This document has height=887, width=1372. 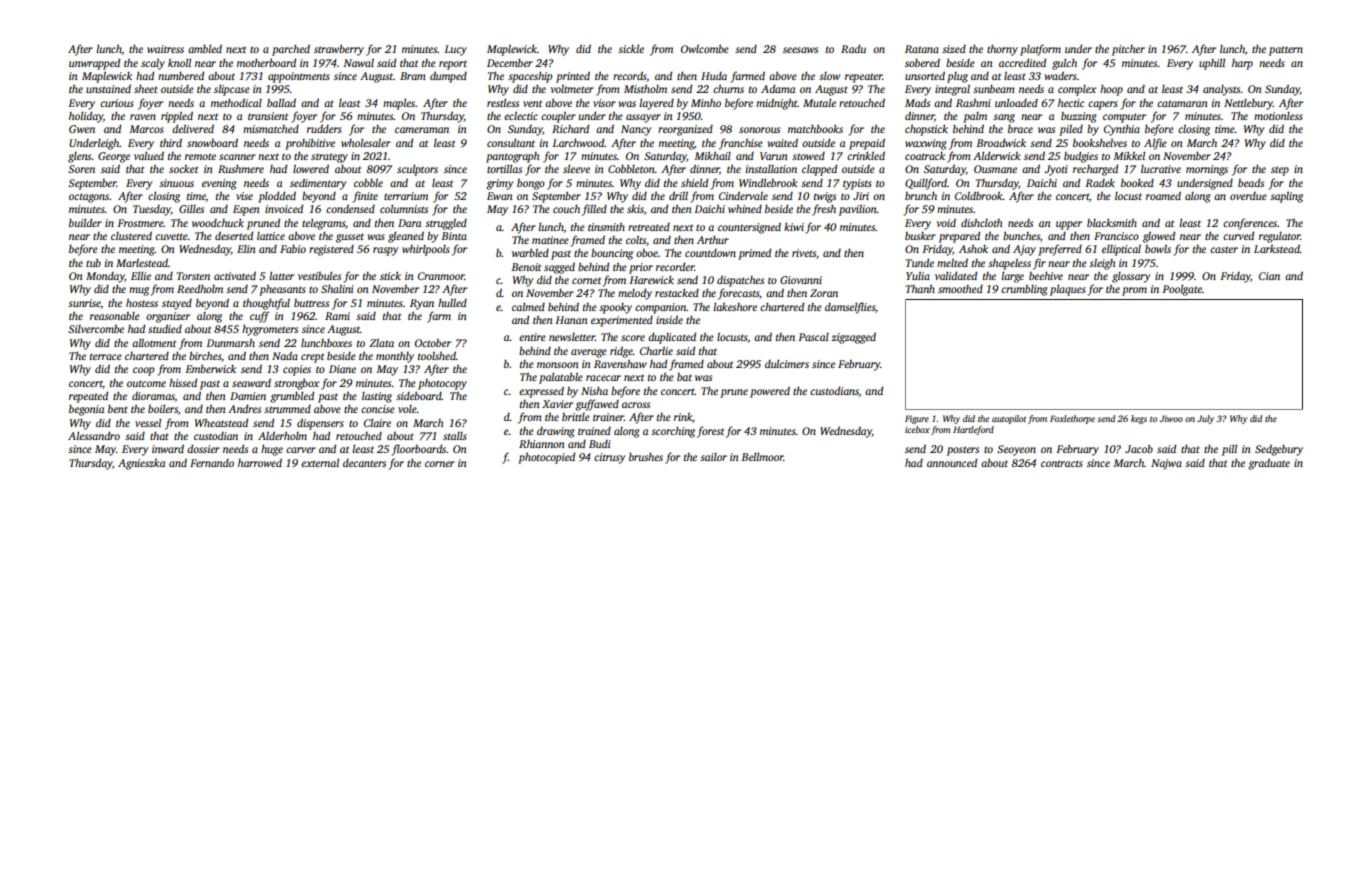 I want to click on corner, so click(x=440, y=464).
